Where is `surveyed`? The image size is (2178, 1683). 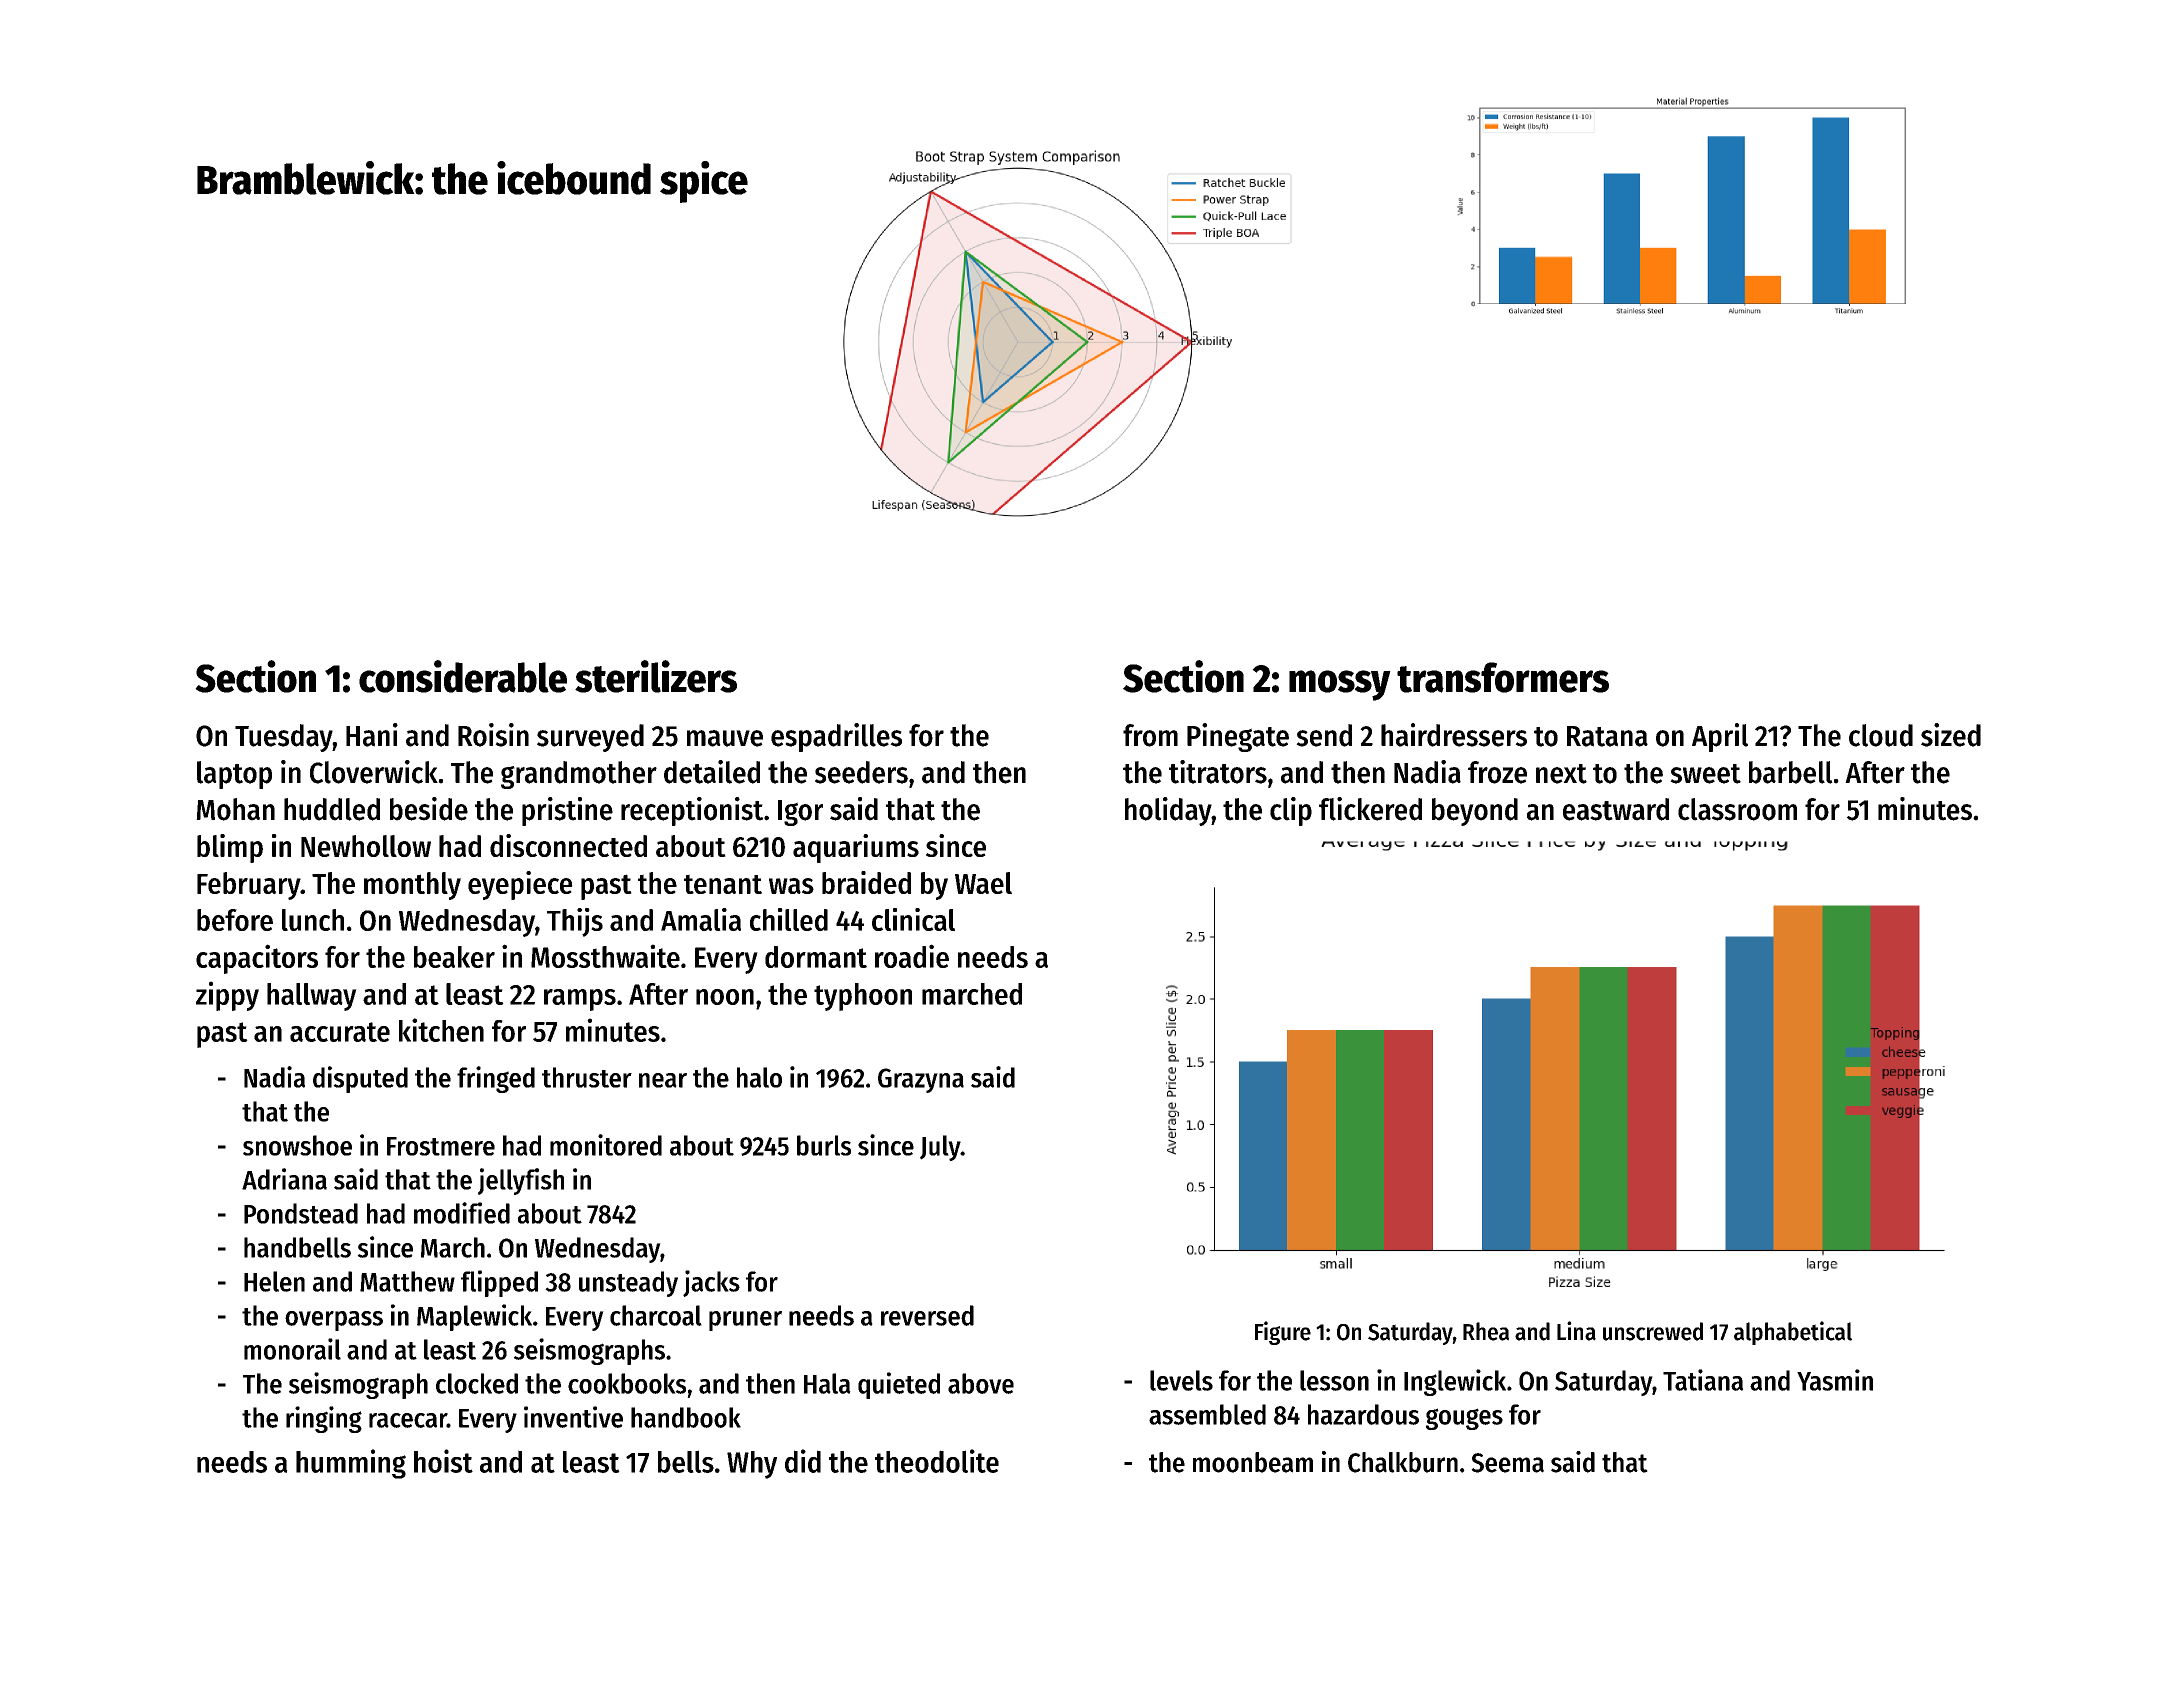 surveyed is located at coordinates (590, 738).
